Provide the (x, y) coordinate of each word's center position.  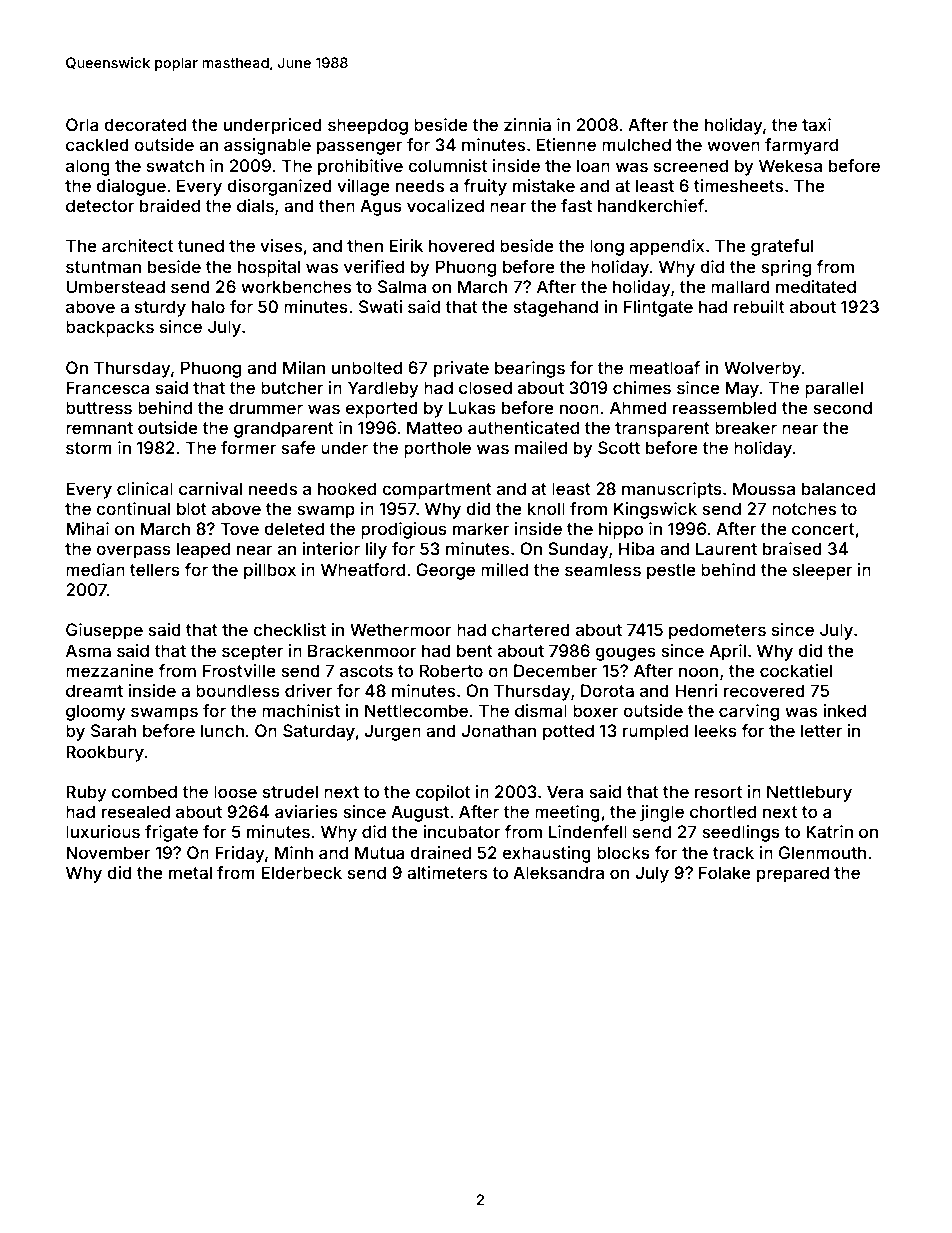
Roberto (451, 670)
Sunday (578, 550)
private (461, 369)
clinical (145, 488)
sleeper (822, 571)
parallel (834, 389)
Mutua (380, 852)
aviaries (306, 811)
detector (100, 205)
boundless (238, 690)
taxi (816, 124)
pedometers (717, 631)
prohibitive (360, 167)
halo (208, 306)
